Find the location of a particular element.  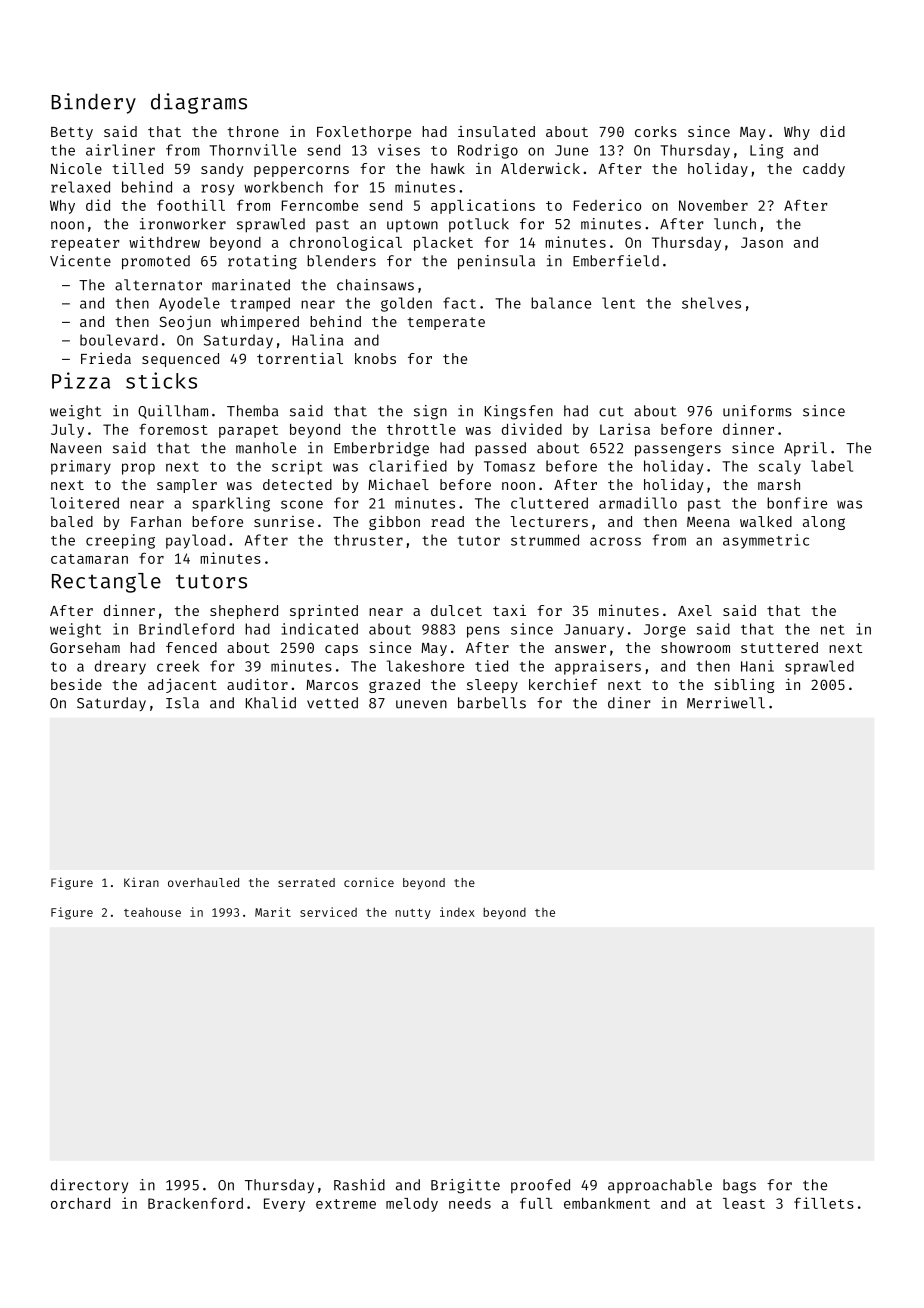

overhauled is located at coordinates (203, 882).
